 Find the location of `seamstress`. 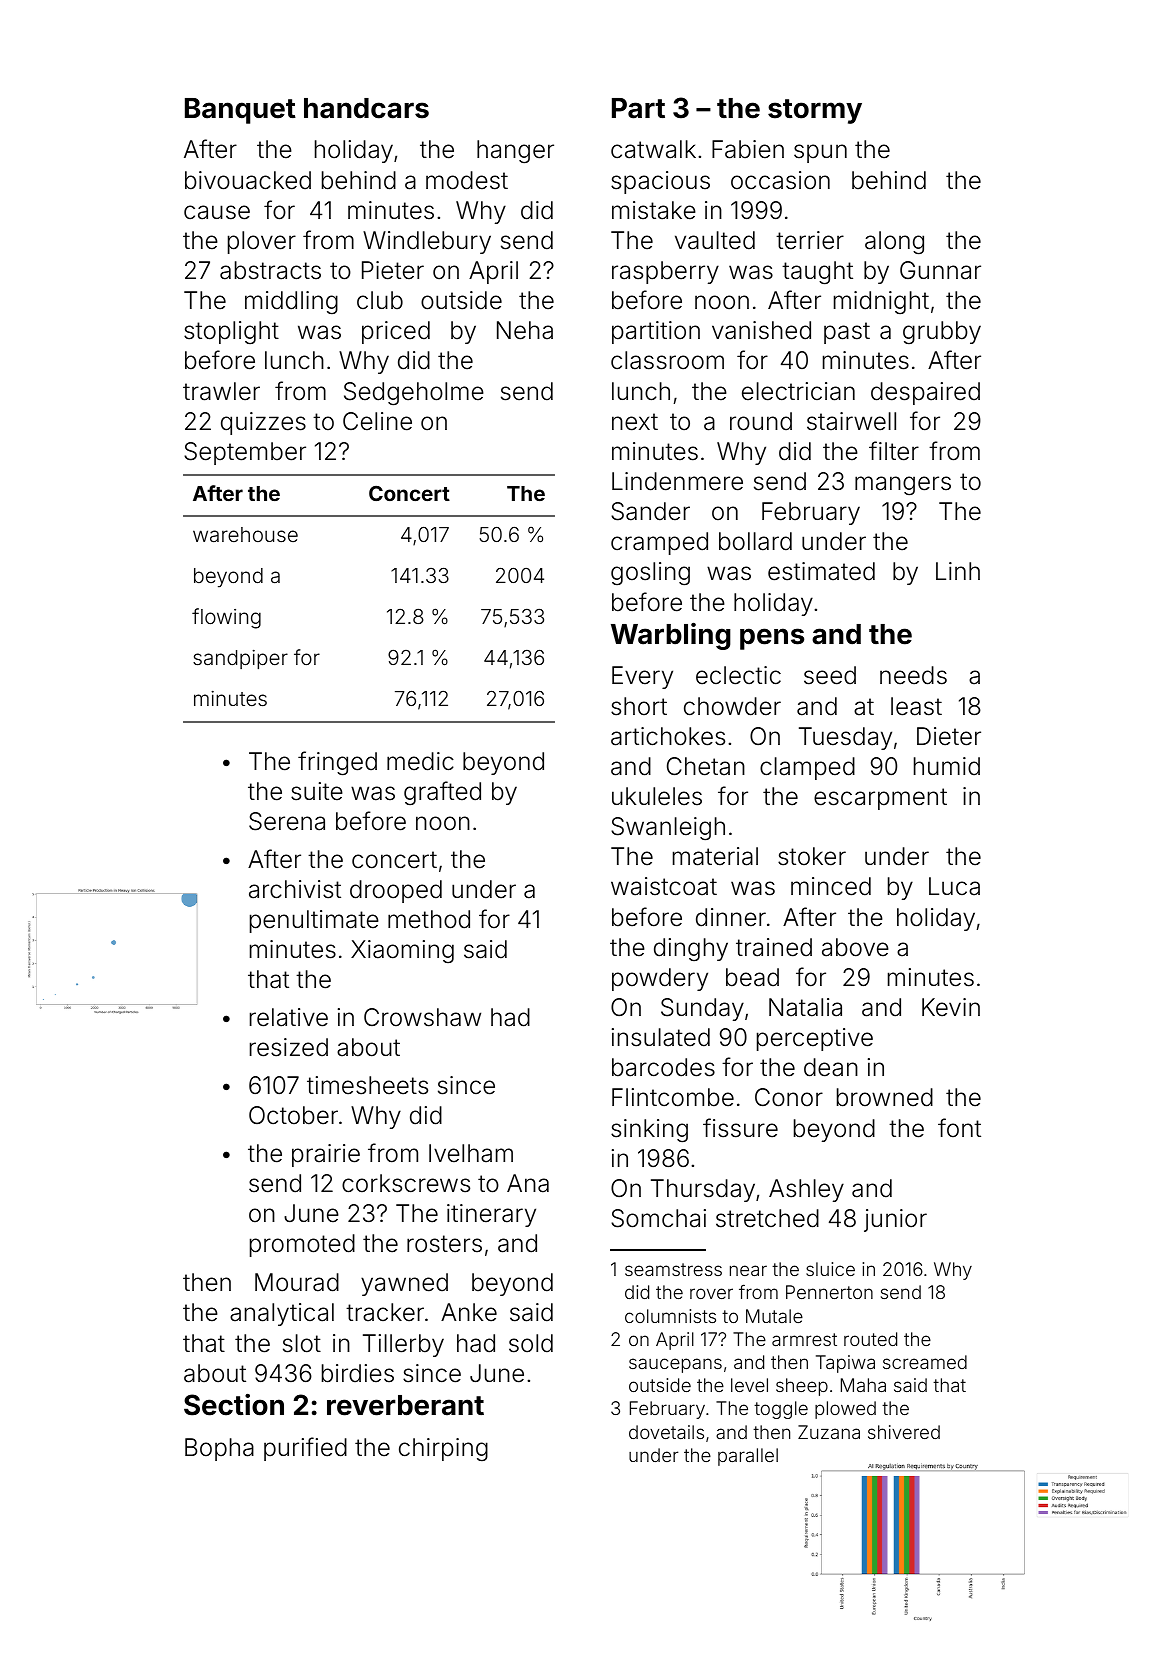

seamstress is located at coordinates (673, 1269).
